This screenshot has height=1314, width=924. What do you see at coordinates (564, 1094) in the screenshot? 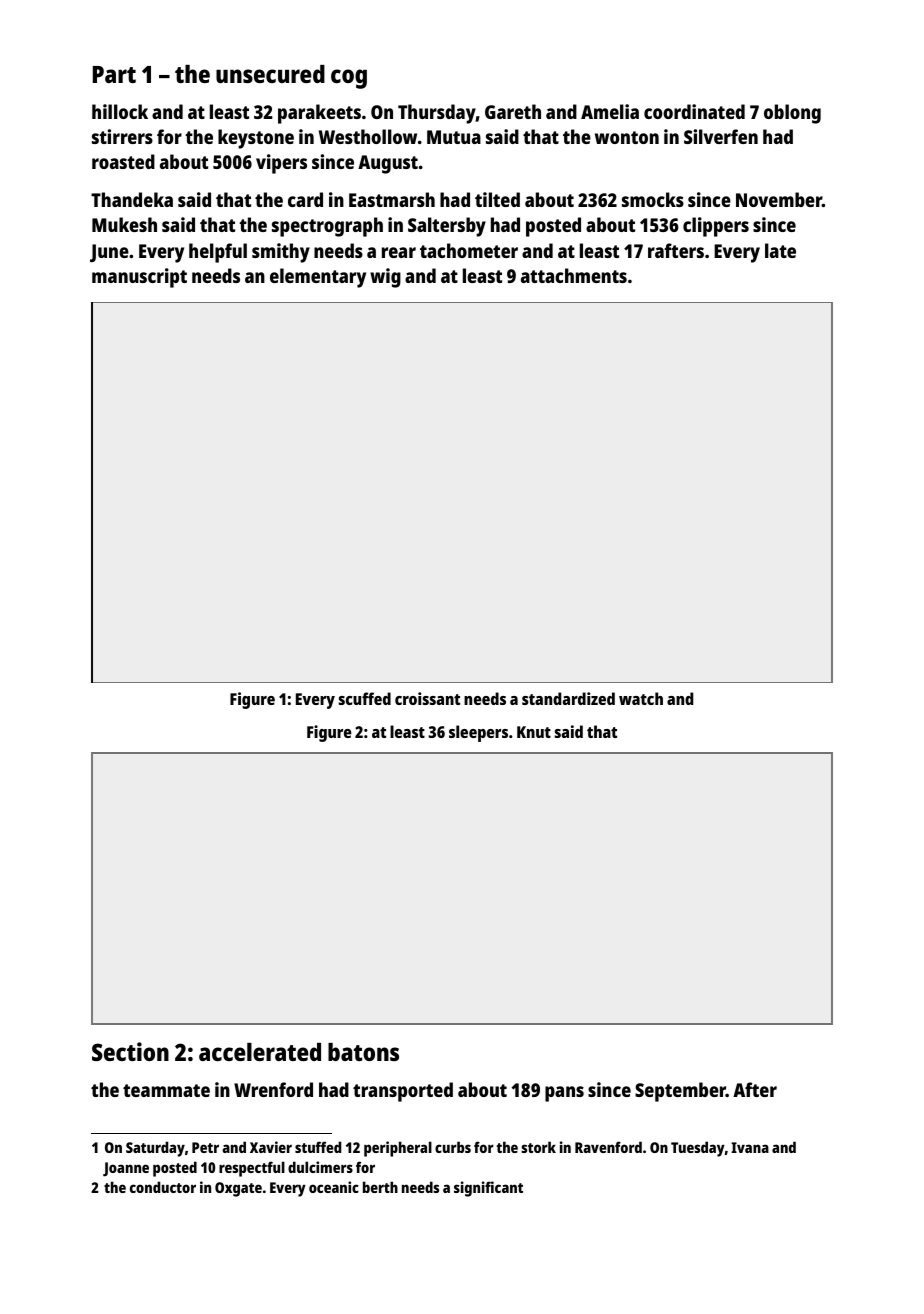
I see `pans` at bounding box center [564, 1094].
